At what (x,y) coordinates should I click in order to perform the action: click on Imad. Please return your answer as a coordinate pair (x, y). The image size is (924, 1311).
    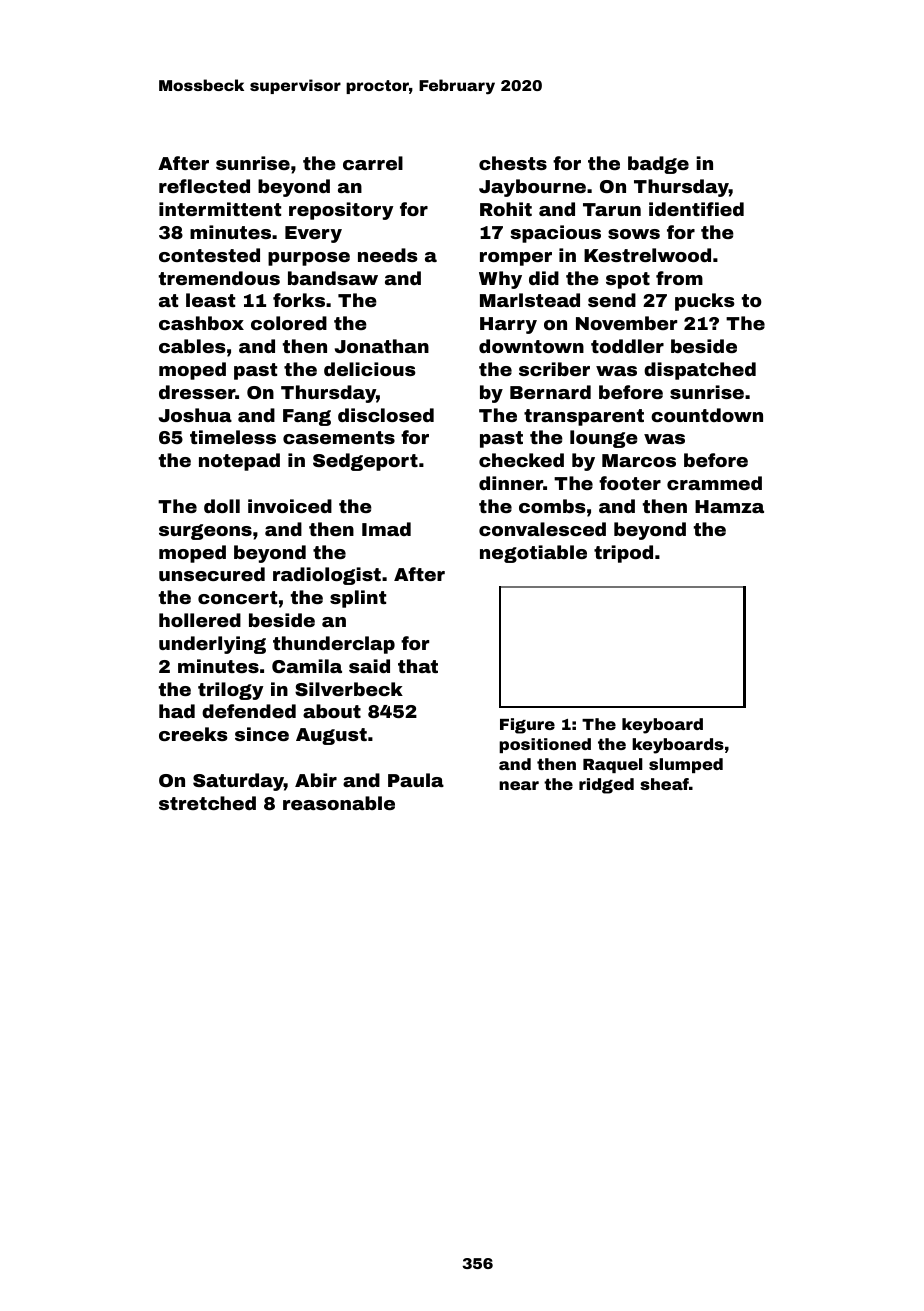
    Looking at the image, I should click on (386, 529).
